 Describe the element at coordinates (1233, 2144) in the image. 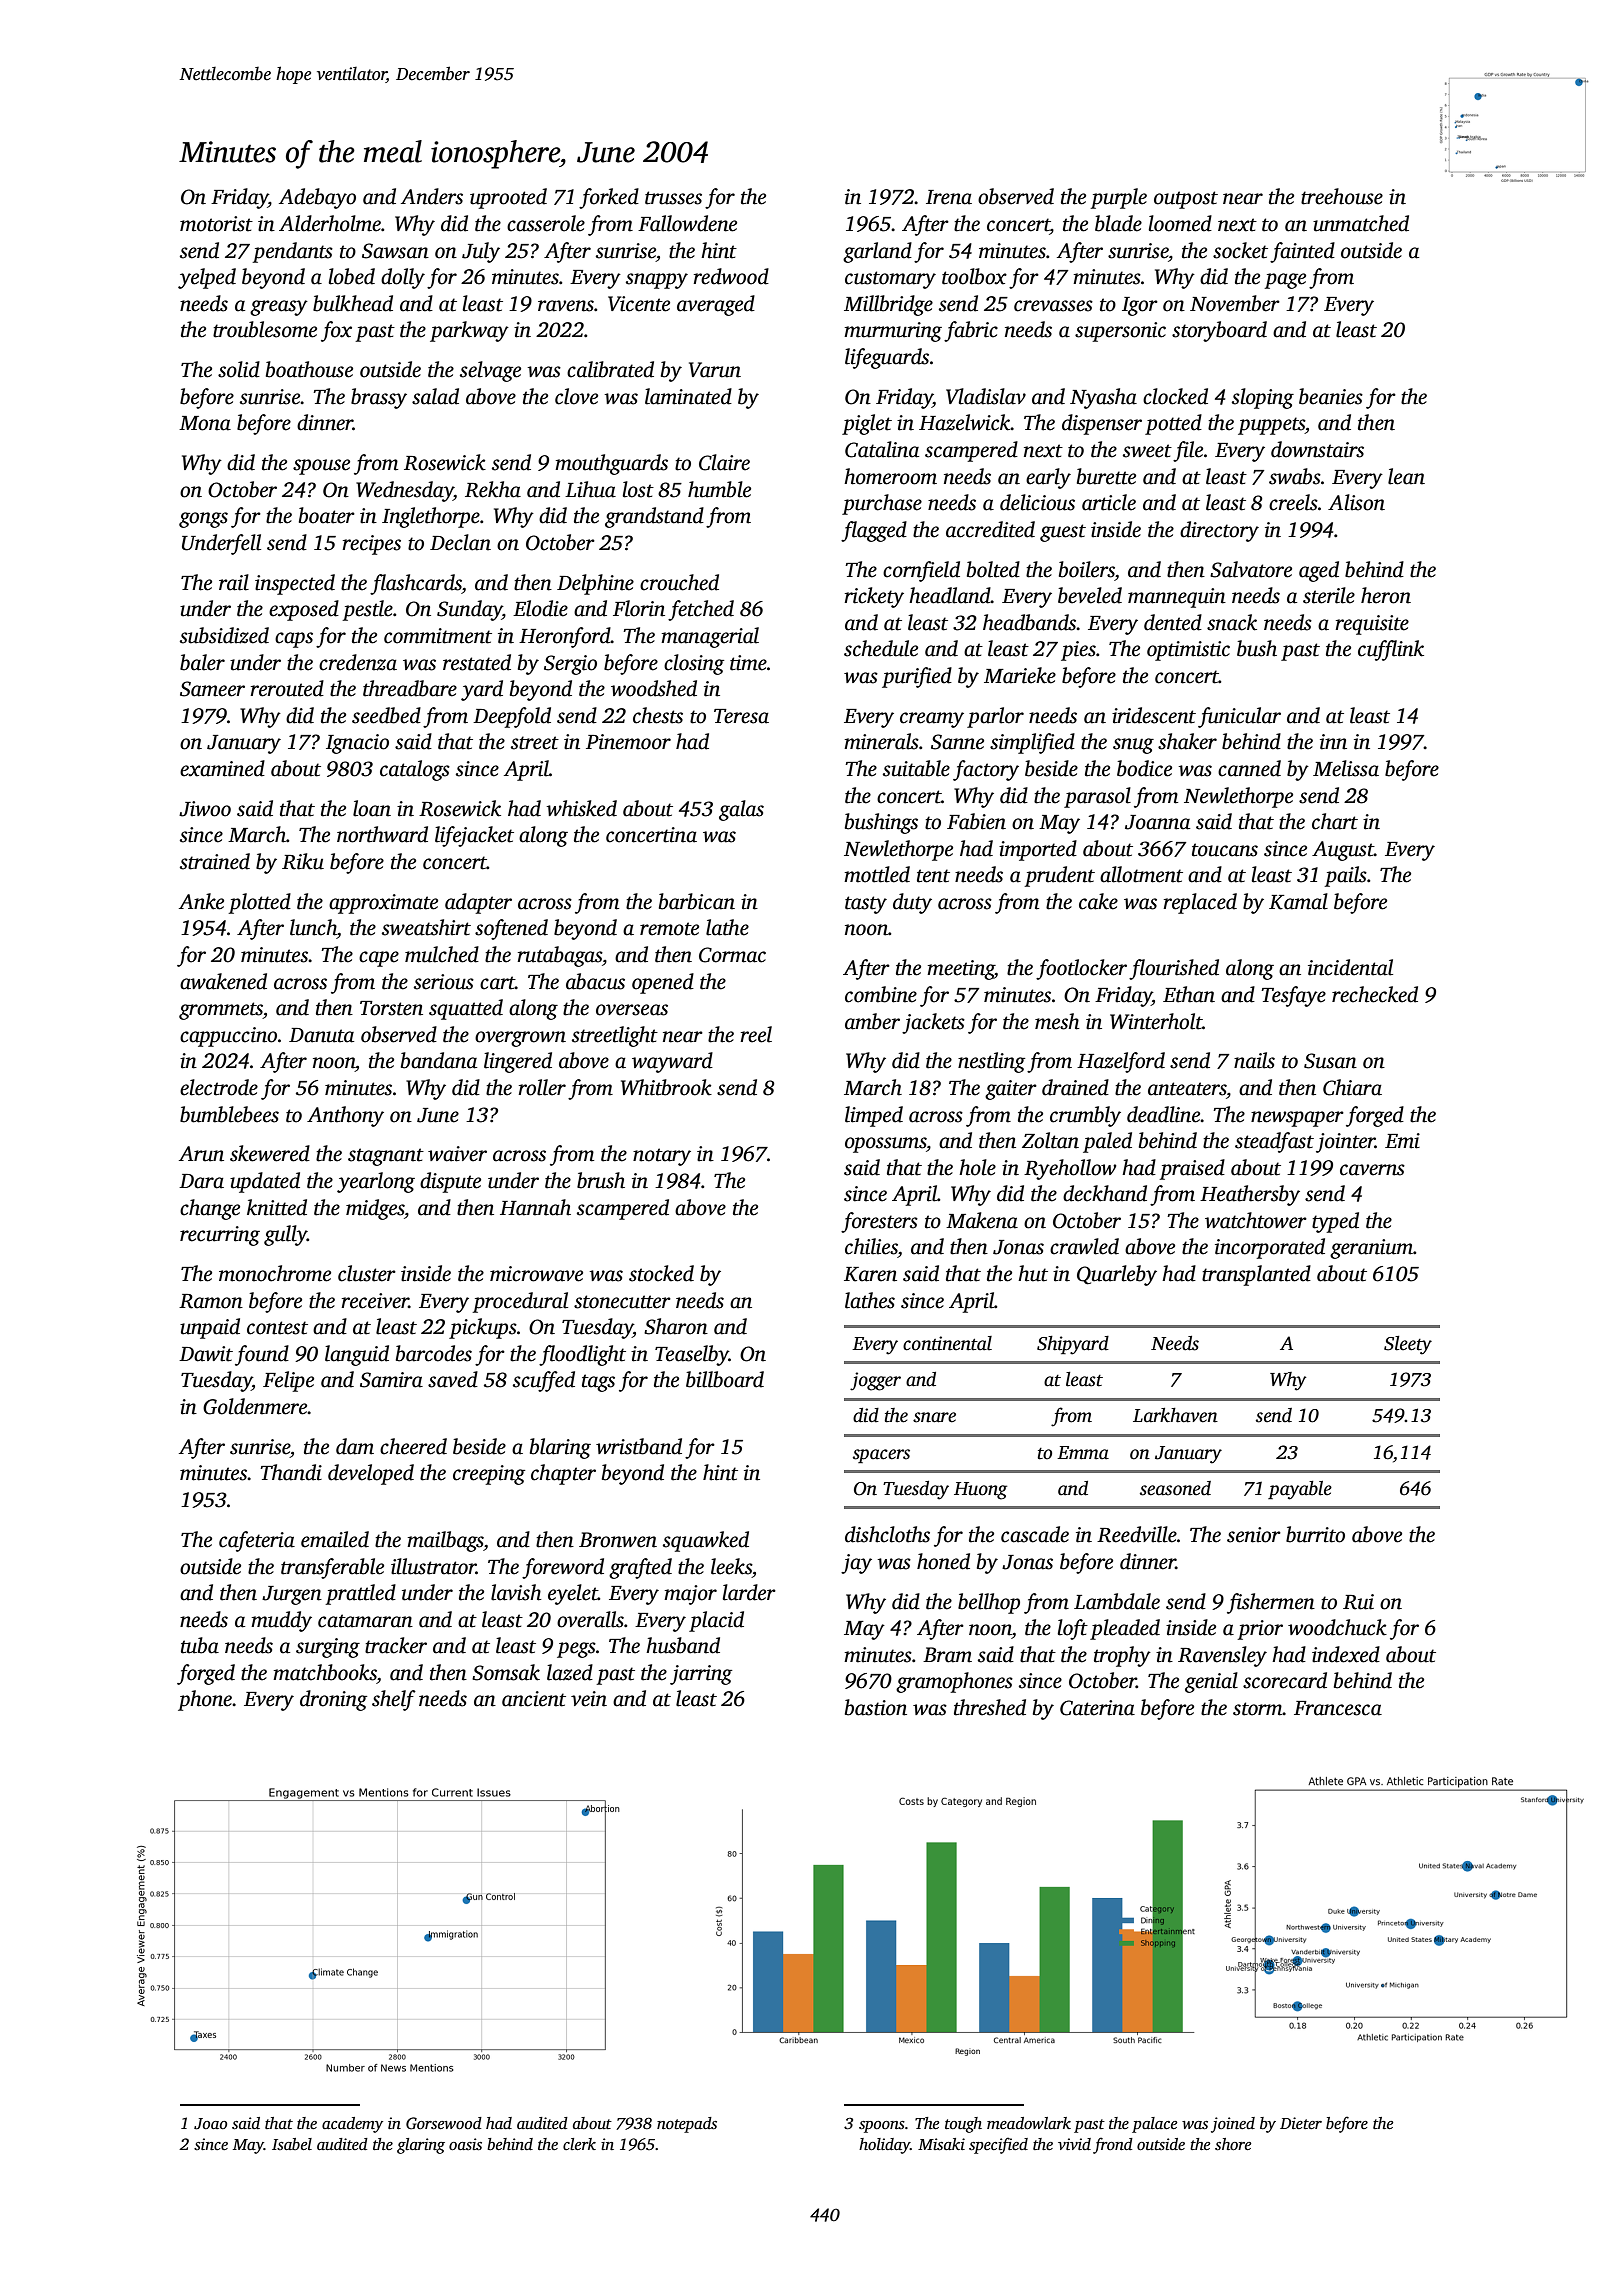

I see `shore` at that location.
